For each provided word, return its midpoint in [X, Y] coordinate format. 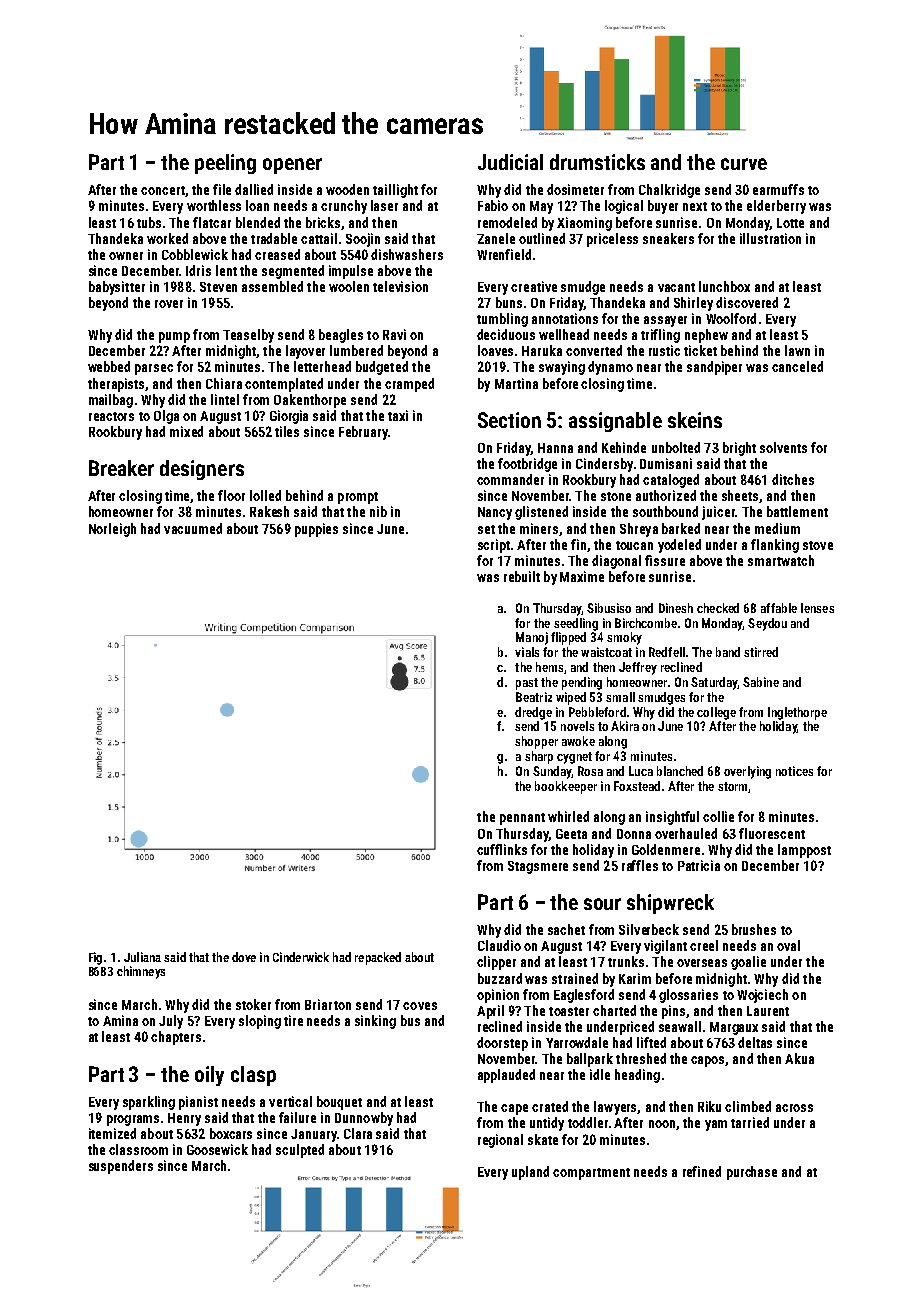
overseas [702, 963]
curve [744, 164]
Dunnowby [364, 1119]
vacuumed [193, 528]
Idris [198, 270]
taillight [395, 191]
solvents [783, 447]
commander [510, 479]
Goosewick [217, 1149]
